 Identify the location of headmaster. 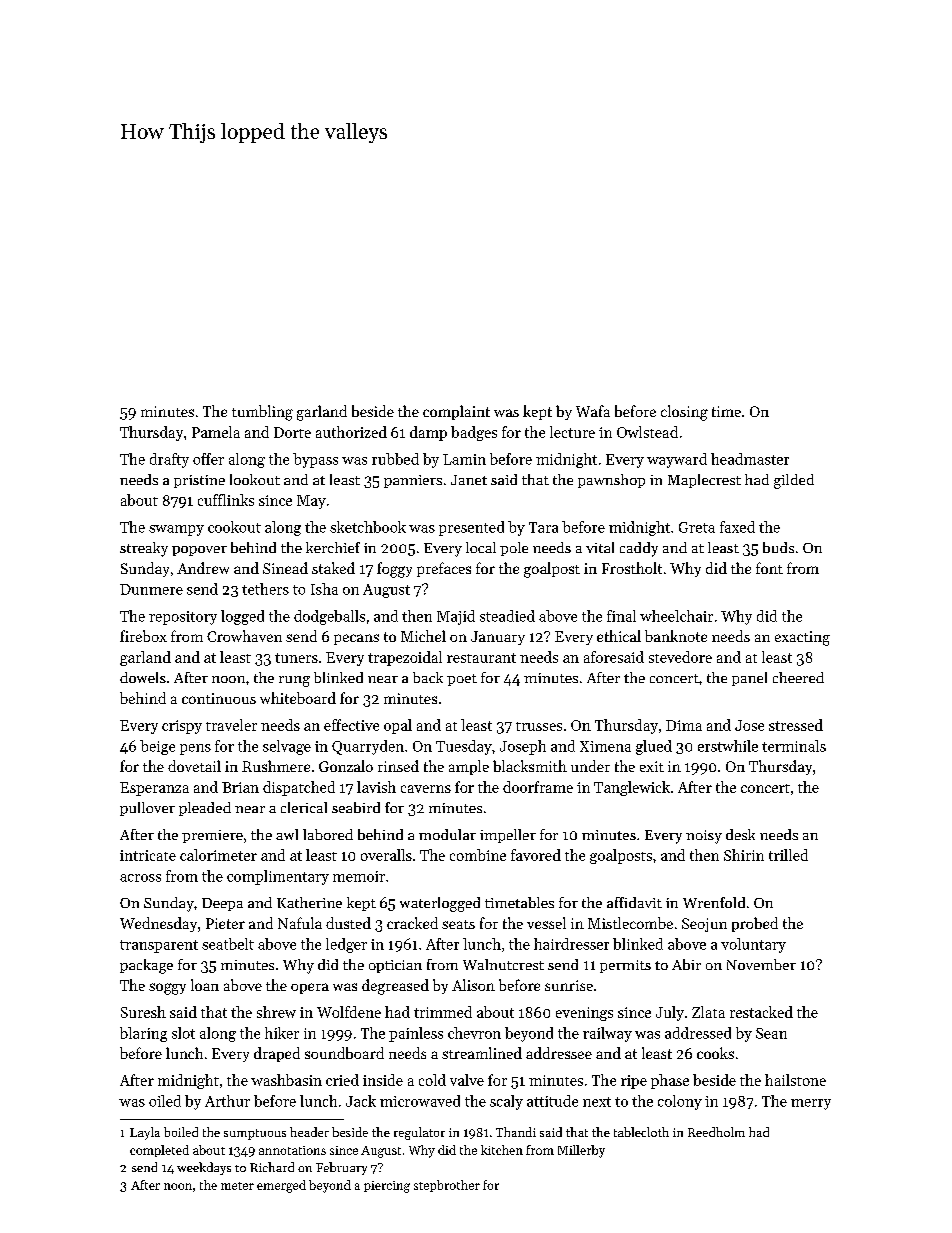
(750, 459).
